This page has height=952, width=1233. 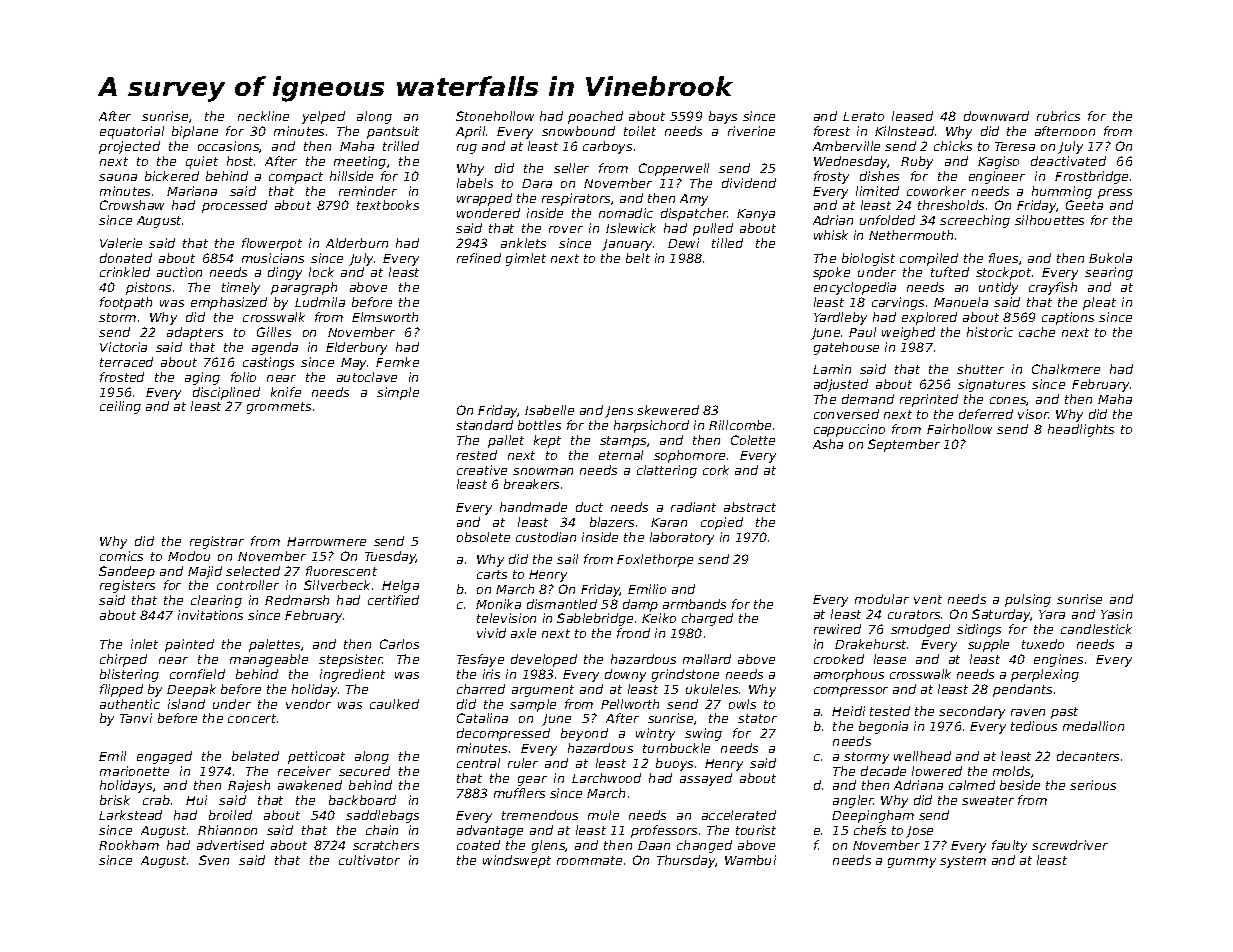 I want to click on perplexing, so click(x=1045, y=675).
